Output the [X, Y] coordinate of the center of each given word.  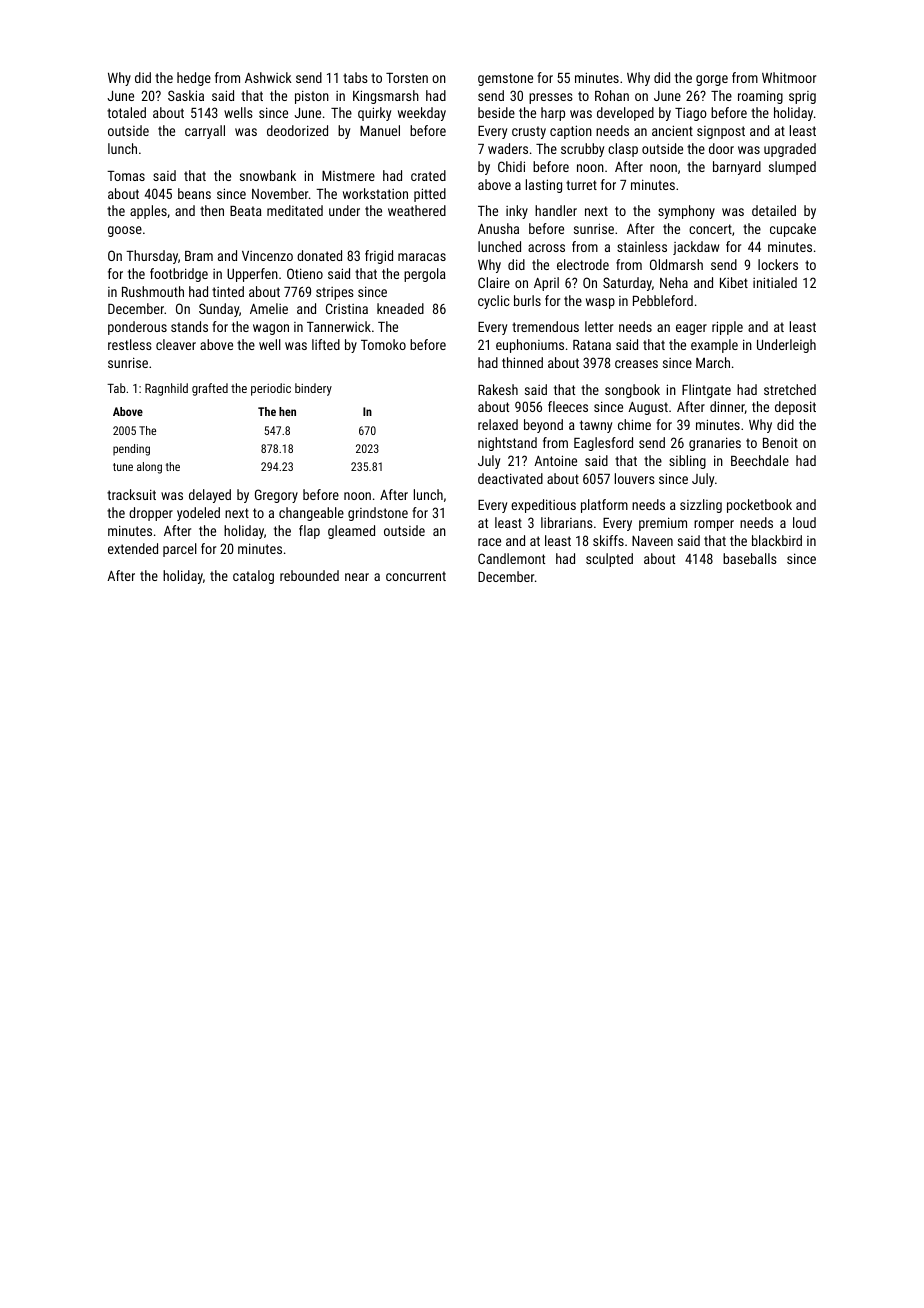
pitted [430, 195]
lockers [778, 264]
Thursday [152, 257]
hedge [194, 79]
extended [133, 548]
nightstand [507, 444]
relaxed [498, 424]
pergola [425, 275]
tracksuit [131, 494]
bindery [313, 389]
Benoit [780, 443]
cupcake [793, 230]
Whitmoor [789, 77]
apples [148, 212]
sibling [687, 462]
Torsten [407, 77]
